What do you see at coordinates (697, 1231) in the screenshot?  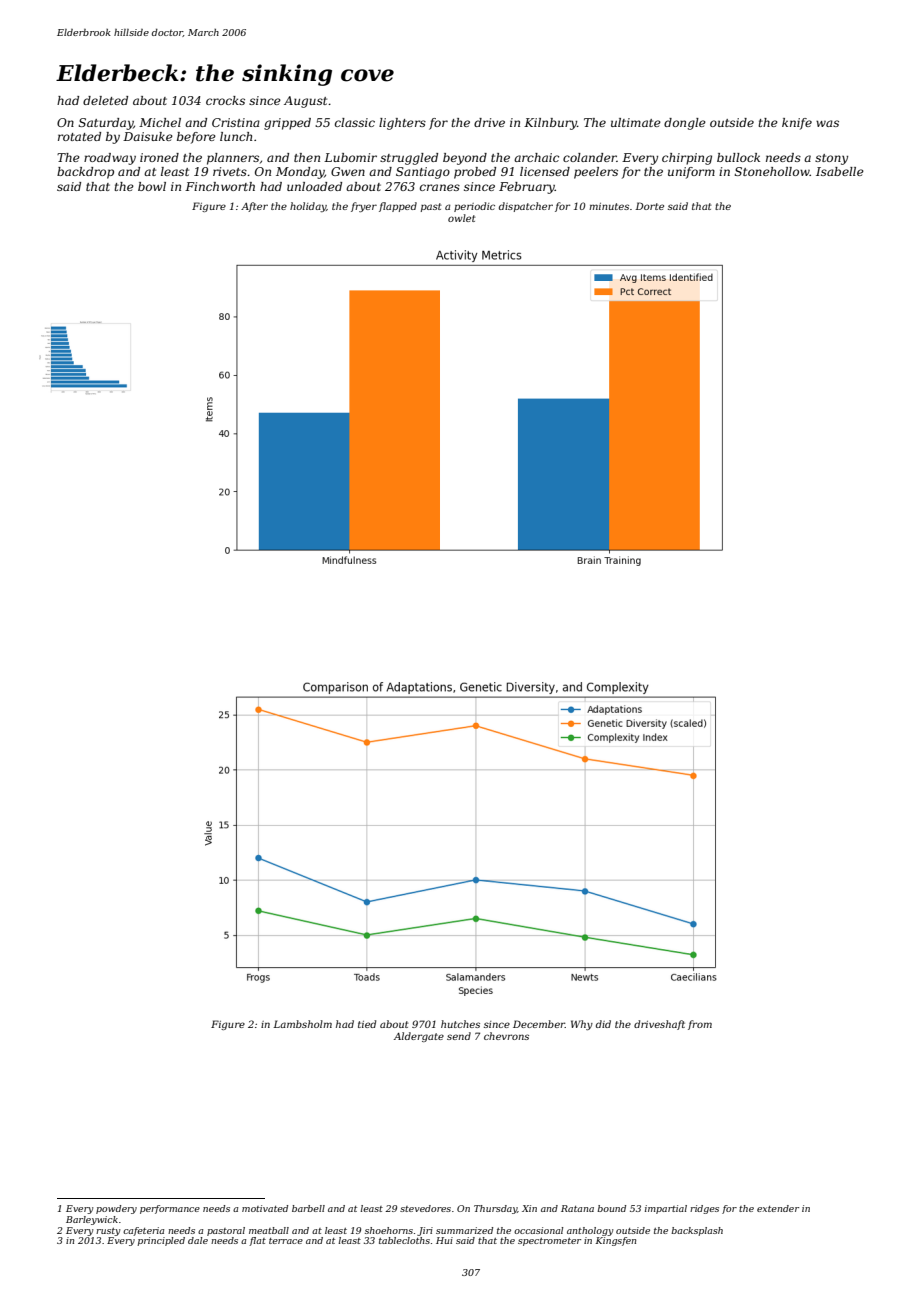 I see `backsplash` at bounding box center [697, 1231].
